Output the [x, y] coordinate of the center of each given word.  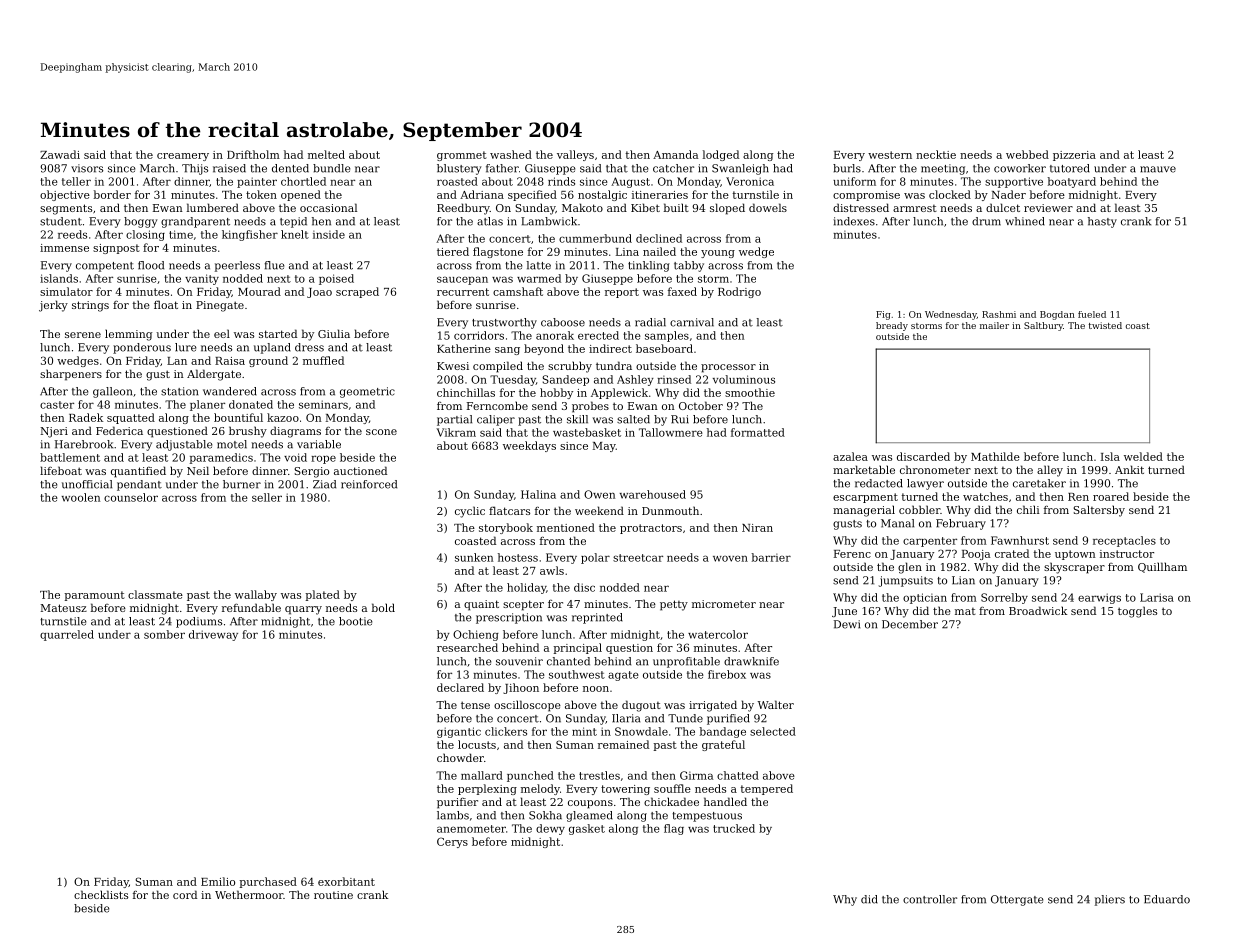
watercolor [718, 634]
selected [773, 731]
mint [584, 731]
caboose [563, 322]
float [166, 304]
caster [57, 405]
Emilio [218, 881]
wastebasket [587, 432]
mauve [1158, 169]
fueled [1092, 314]
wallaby [256, 595]
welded [1143, 456]
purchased [268, 882]
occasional [328, 207]
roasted [457, 181]
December [910, 624]
